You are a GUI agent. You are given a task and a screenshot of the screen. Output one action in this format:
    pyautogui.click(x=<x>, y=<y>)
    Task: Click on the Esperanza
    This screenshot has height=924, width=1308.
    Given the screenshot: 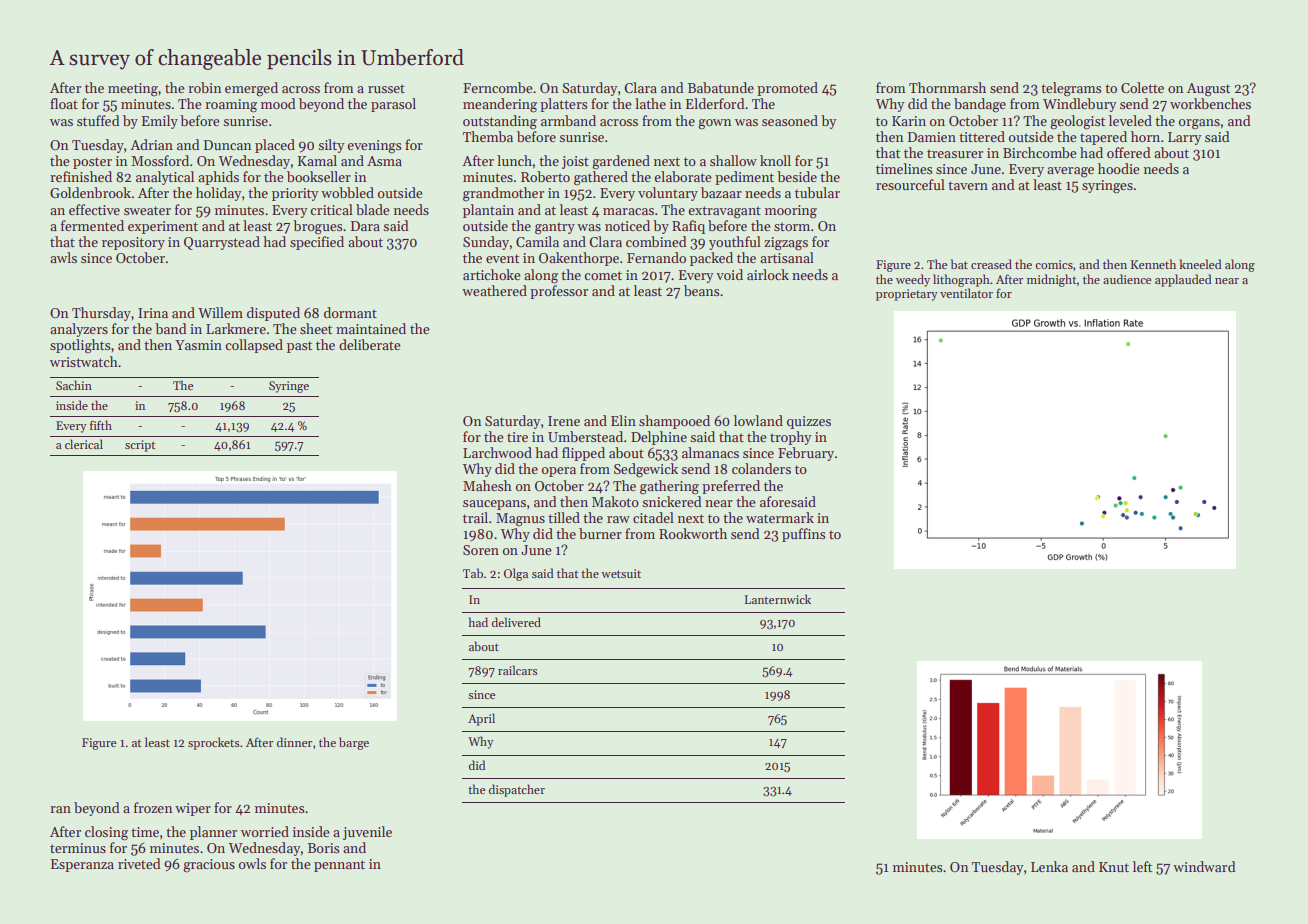 What is the action you would take?
    pyautogui.click(x=82, y=865)
